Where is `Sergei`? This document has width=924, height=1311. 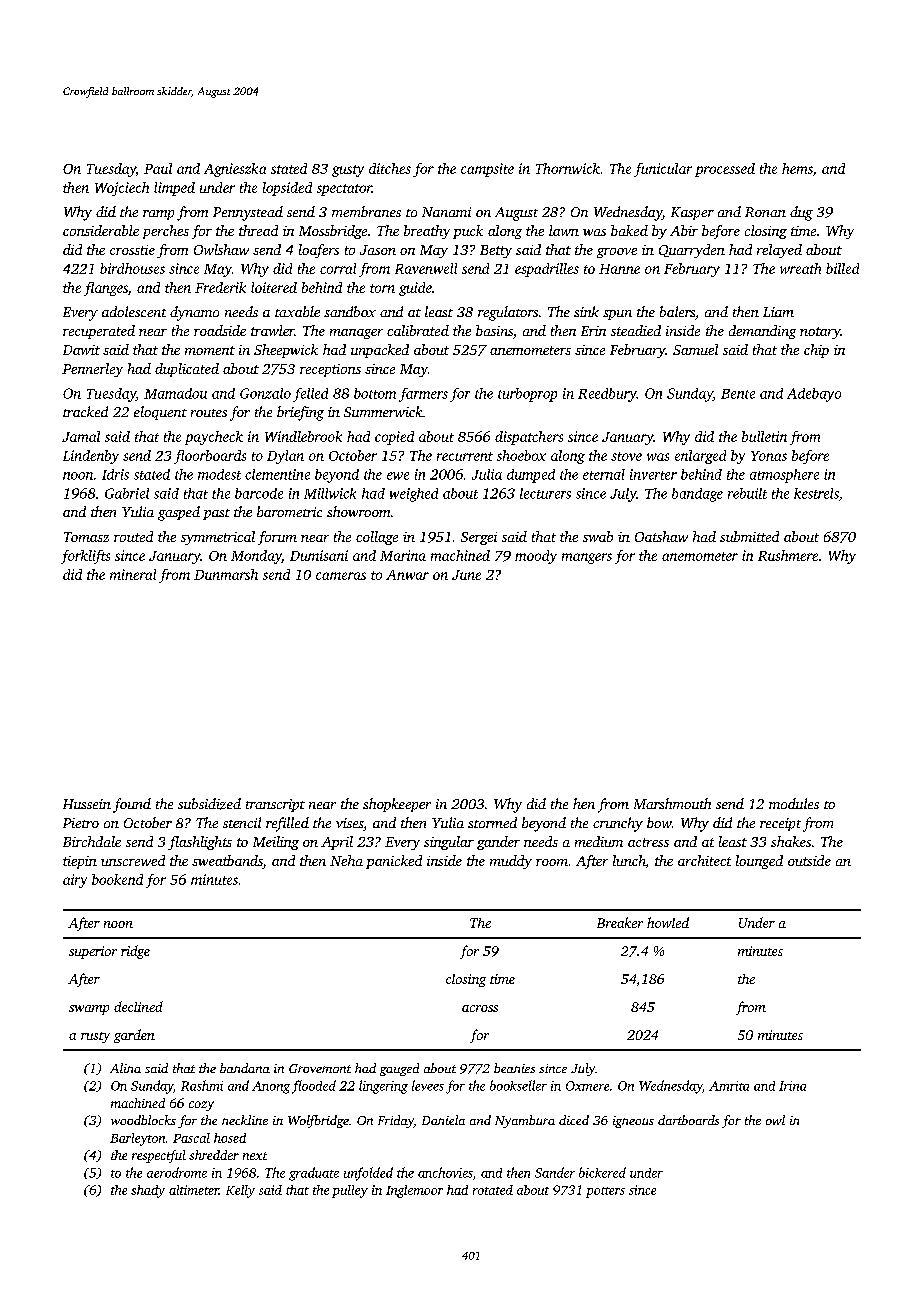 Sergei is located at coordinates (479, 538).
